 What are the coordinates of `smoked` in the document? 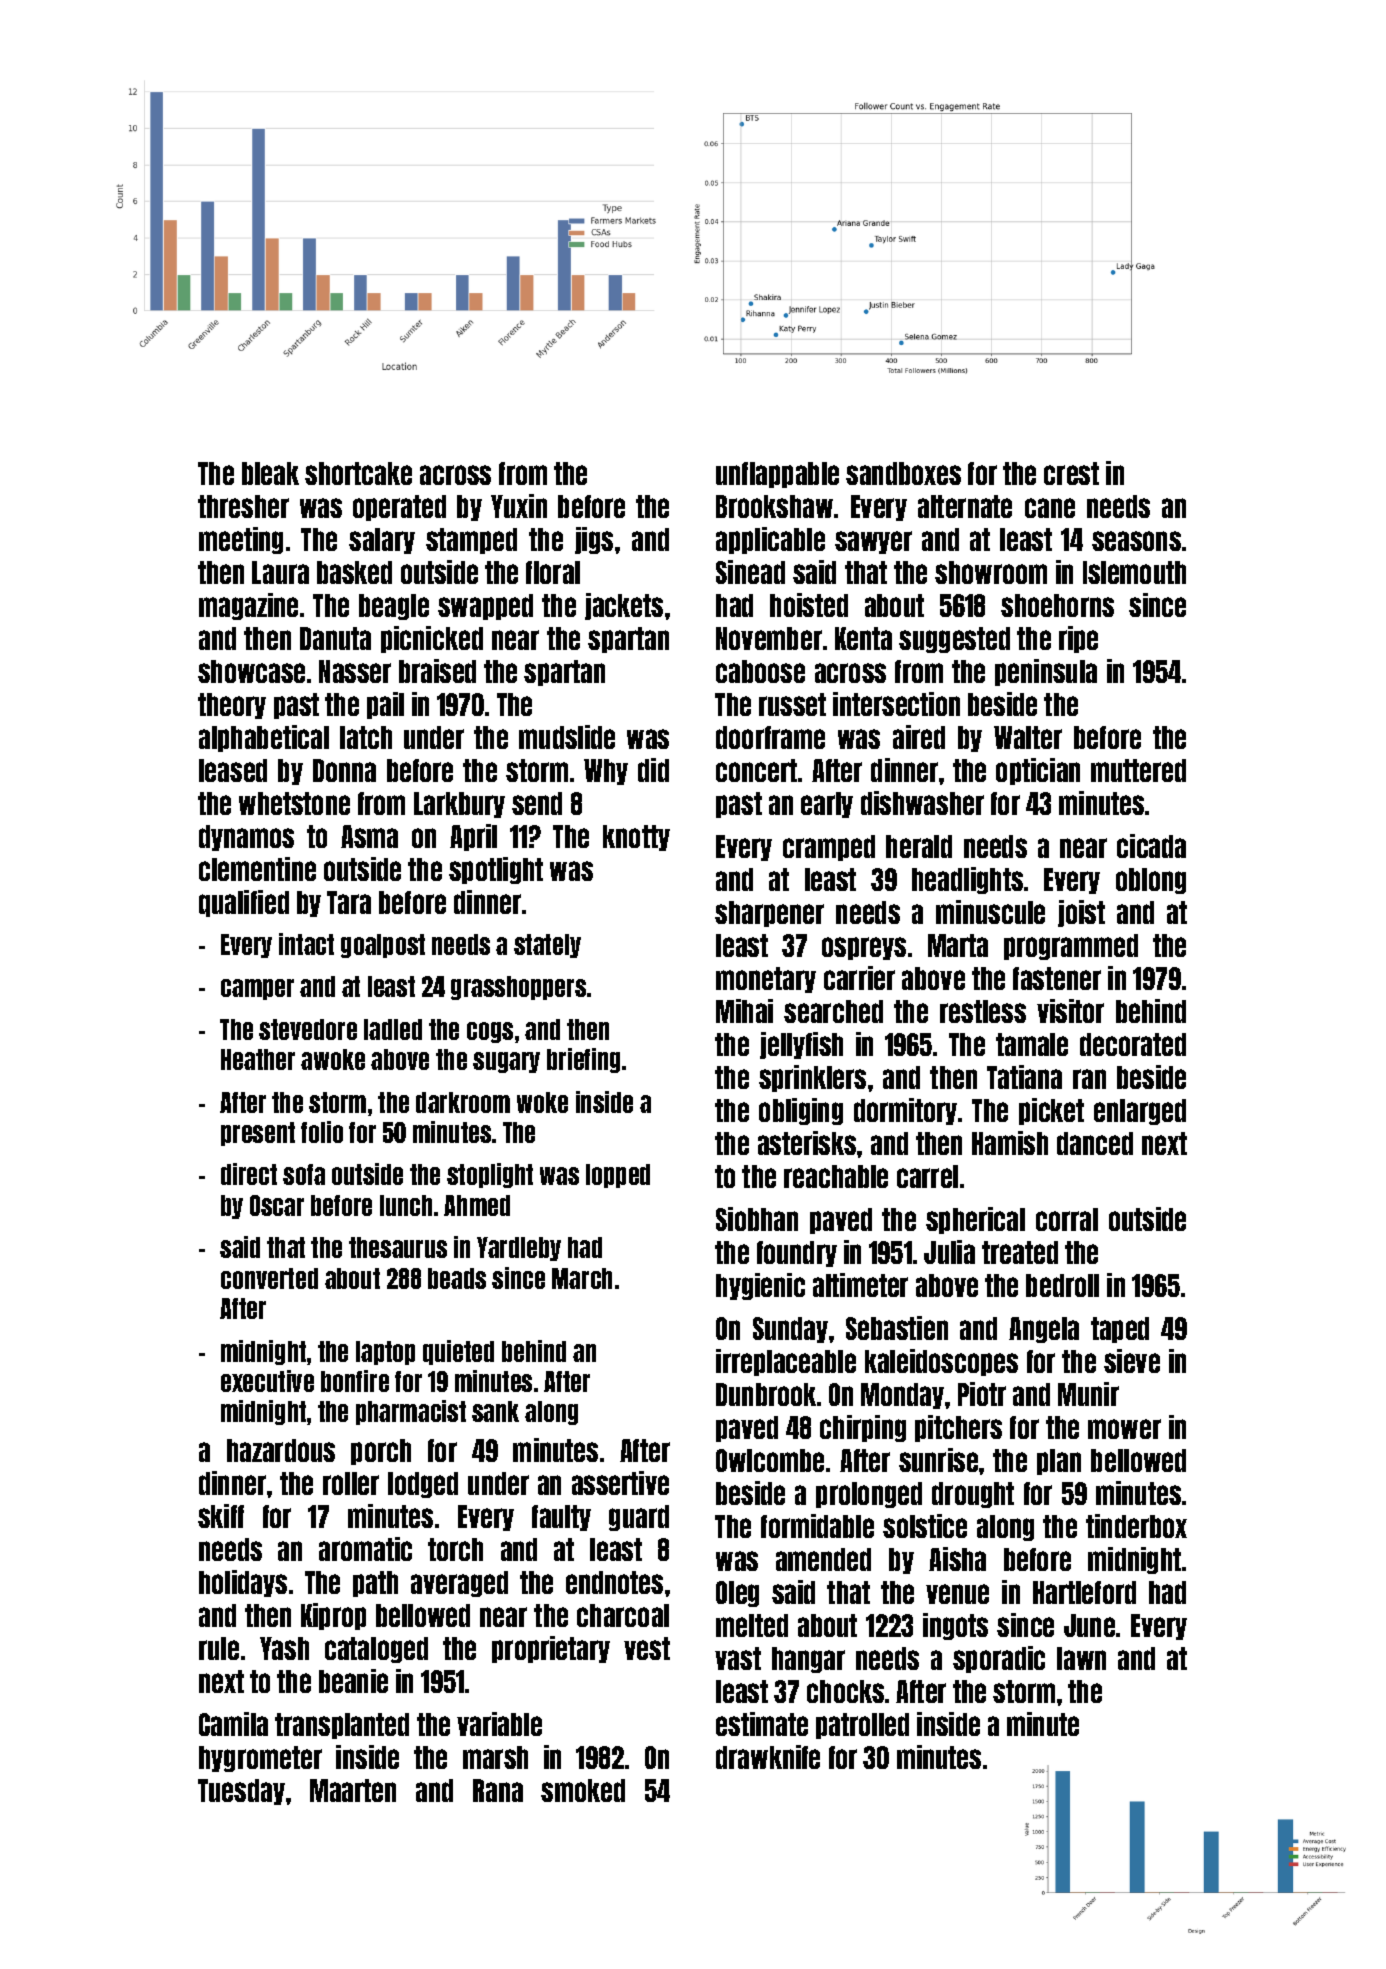 It's located at (583, 1790).
